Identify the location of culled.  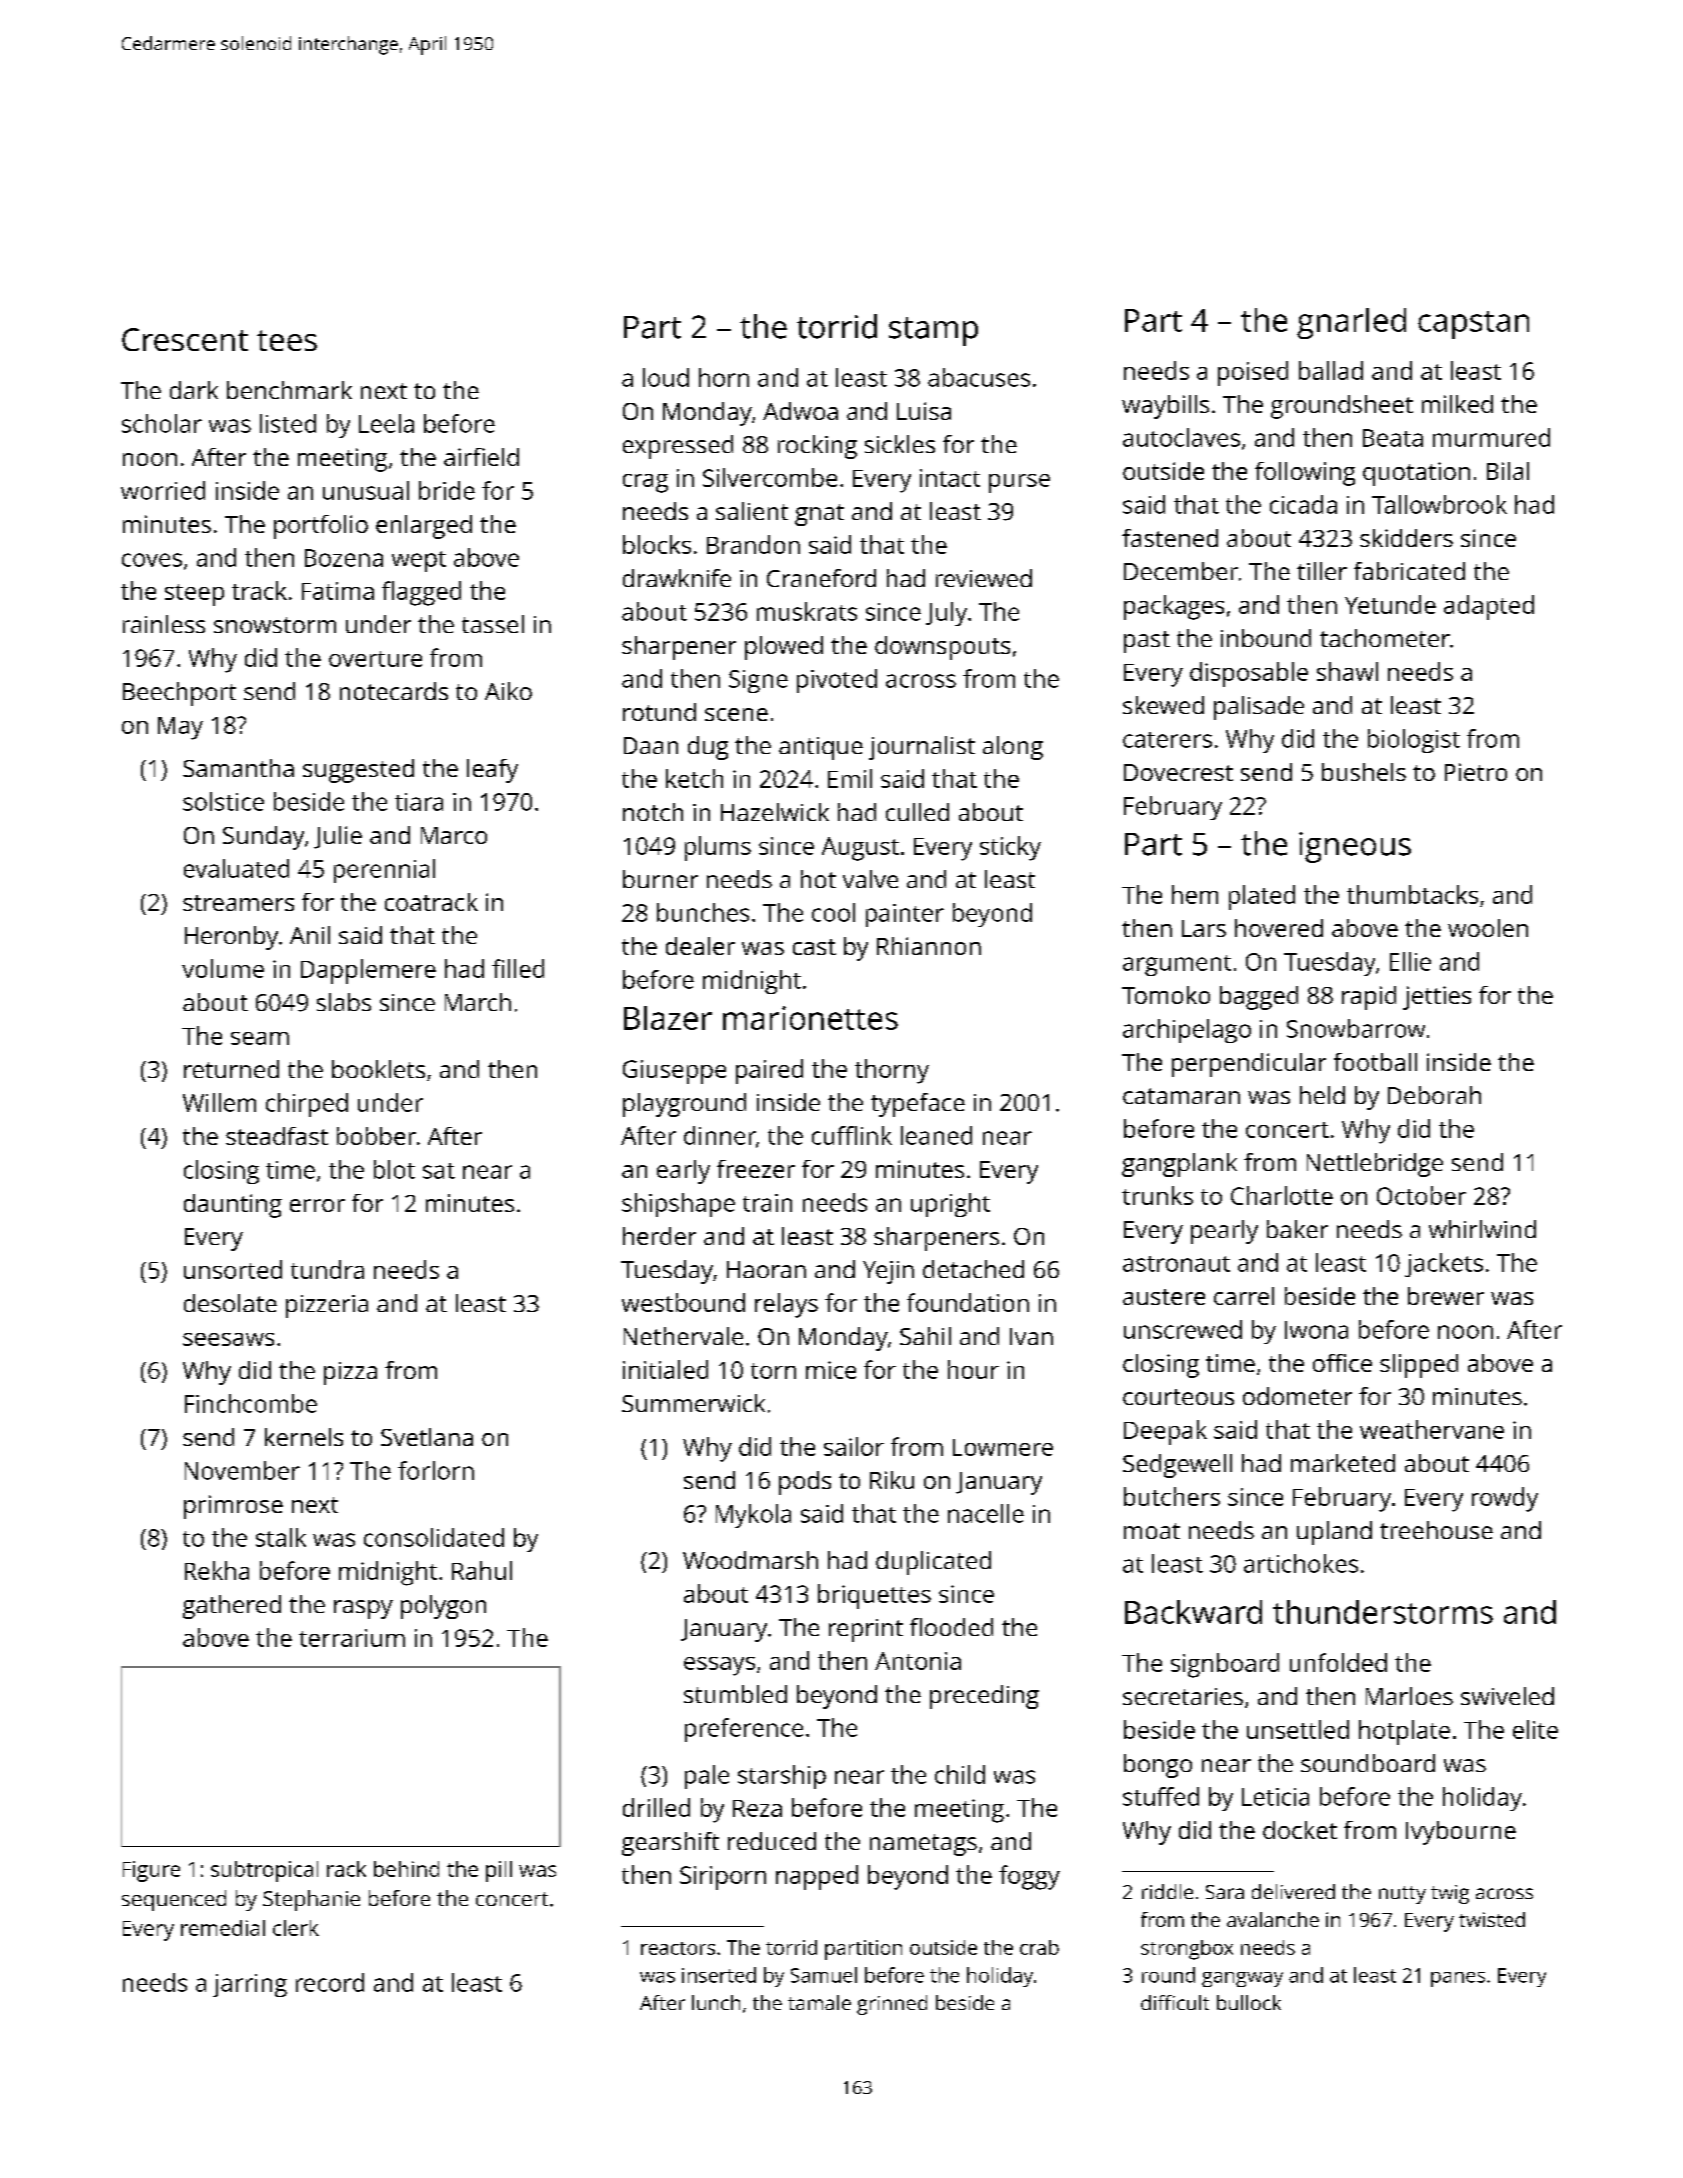
(917, 812).
